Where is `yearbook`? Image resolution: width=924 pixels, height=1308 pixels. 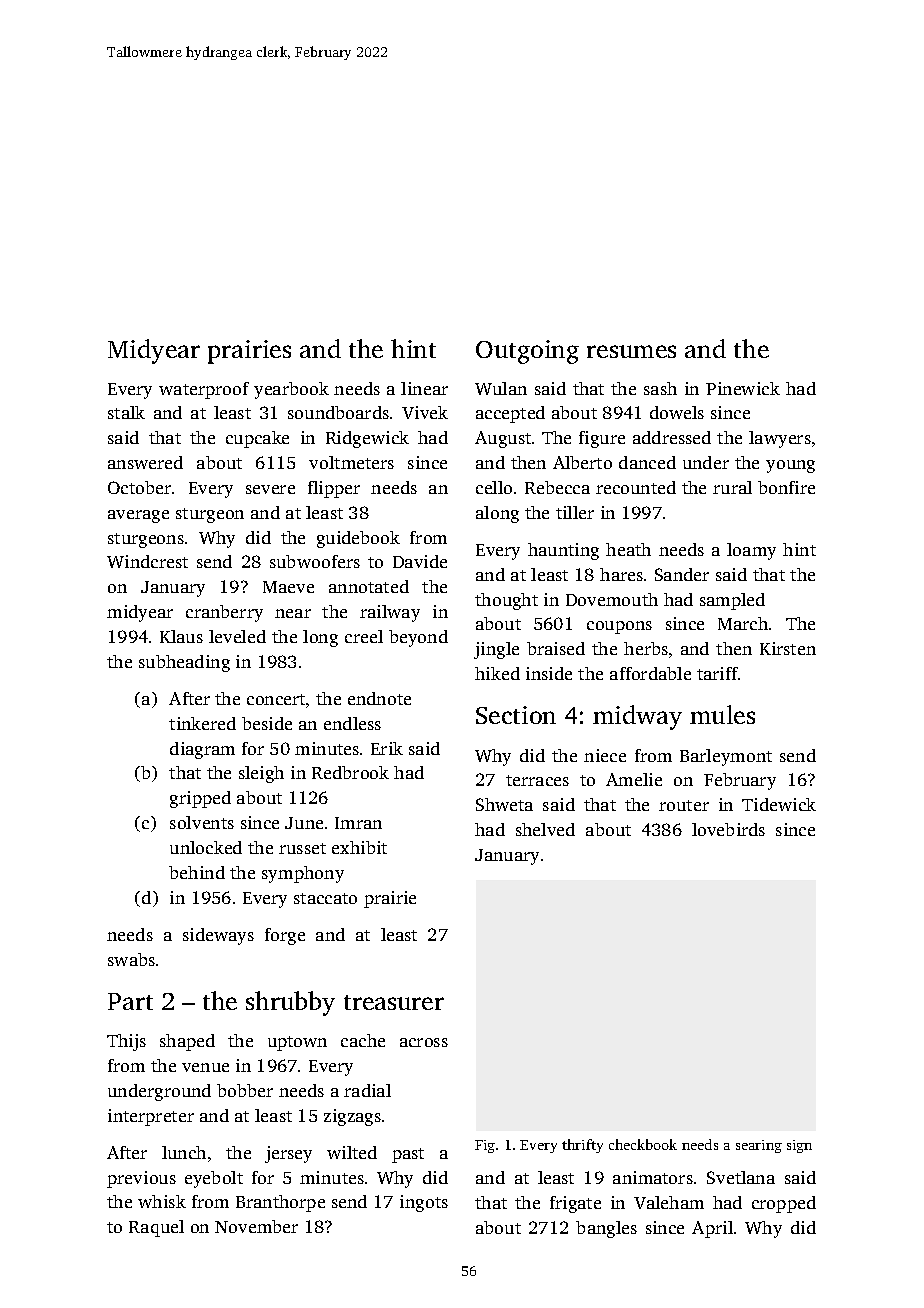
yearbook is located at coordinates (291, 390).
